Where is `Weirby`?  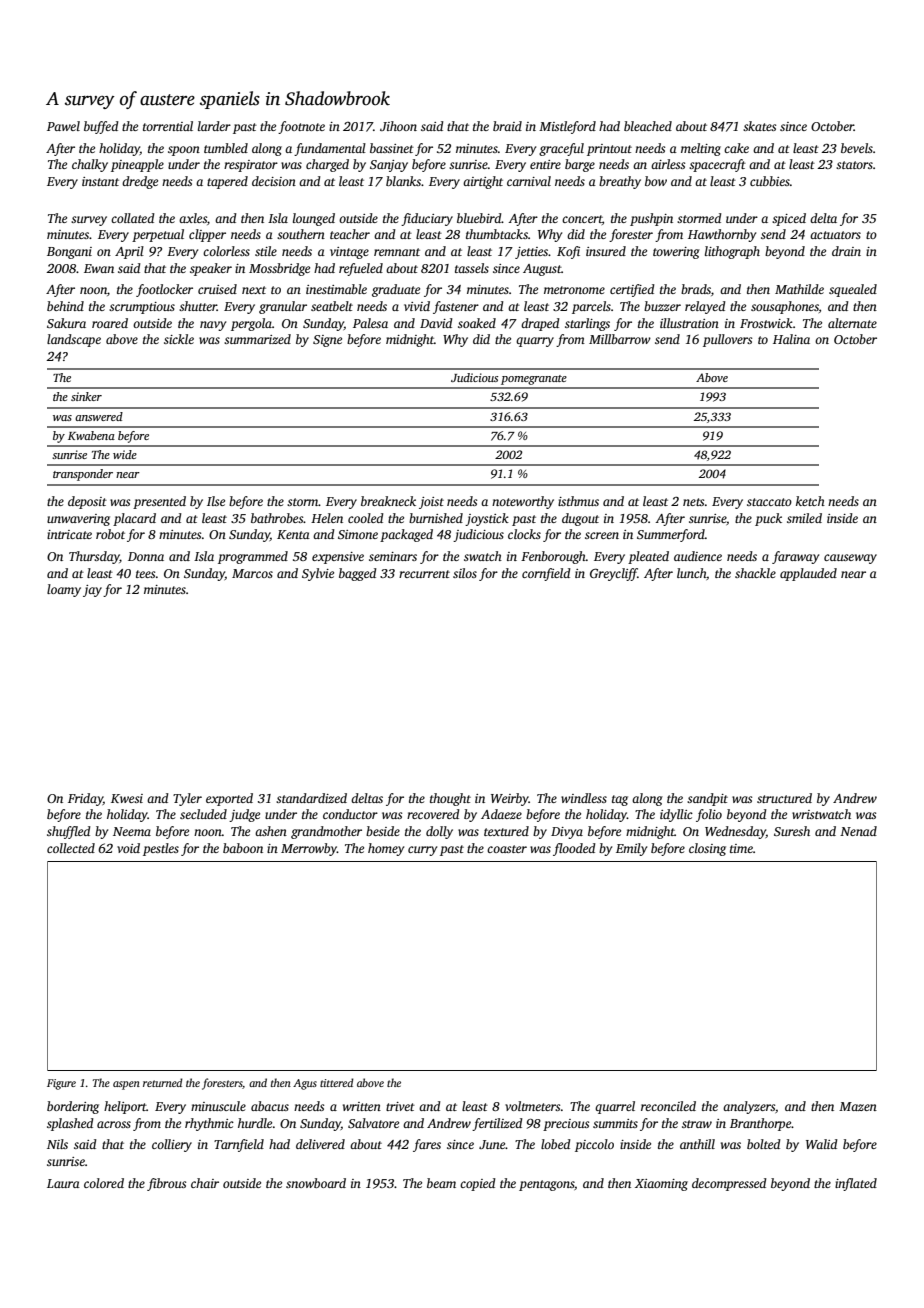
Weirby is located at coordinates (510, 799).
